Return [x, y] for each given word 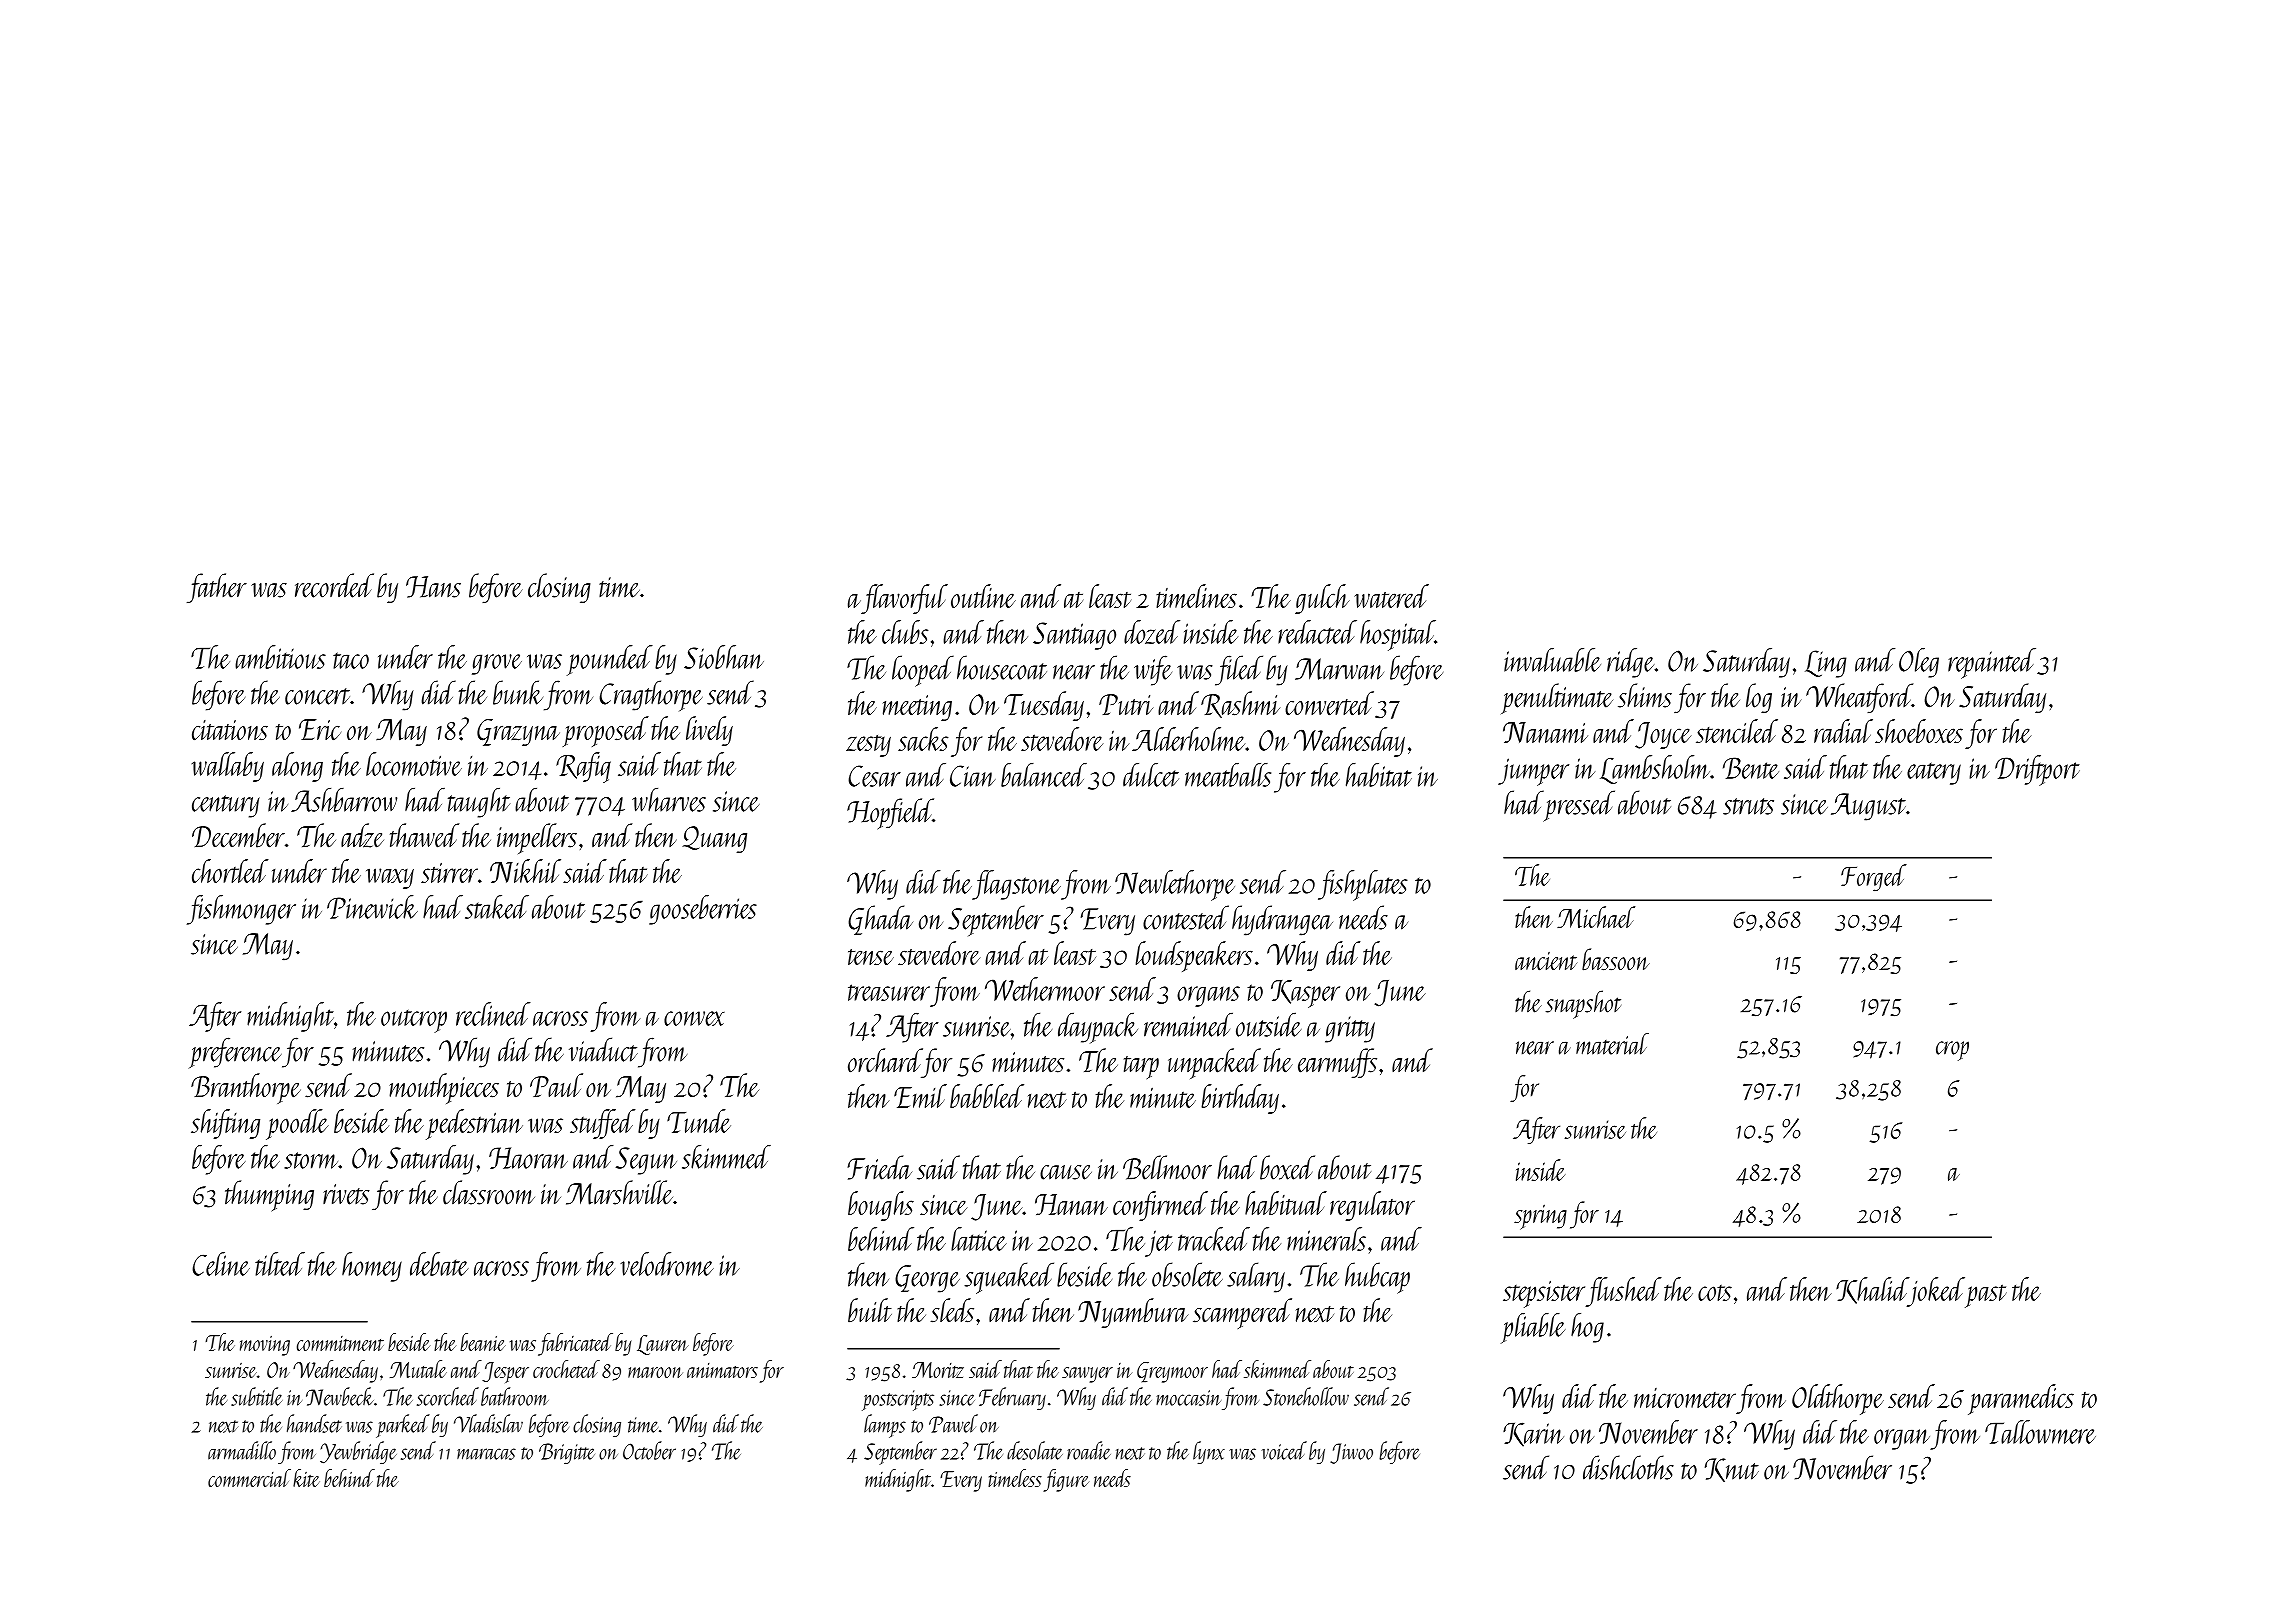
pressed [1579, 805]
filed [1239, 670]
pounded [610, 660]
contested [1186, 917]
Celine [221, 1264]
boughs [881, 1206]
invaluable [1552, 660]
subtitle [257, 1396]
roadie [1089, 1450]
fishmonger [241, 910]
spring [1540, 1217]
